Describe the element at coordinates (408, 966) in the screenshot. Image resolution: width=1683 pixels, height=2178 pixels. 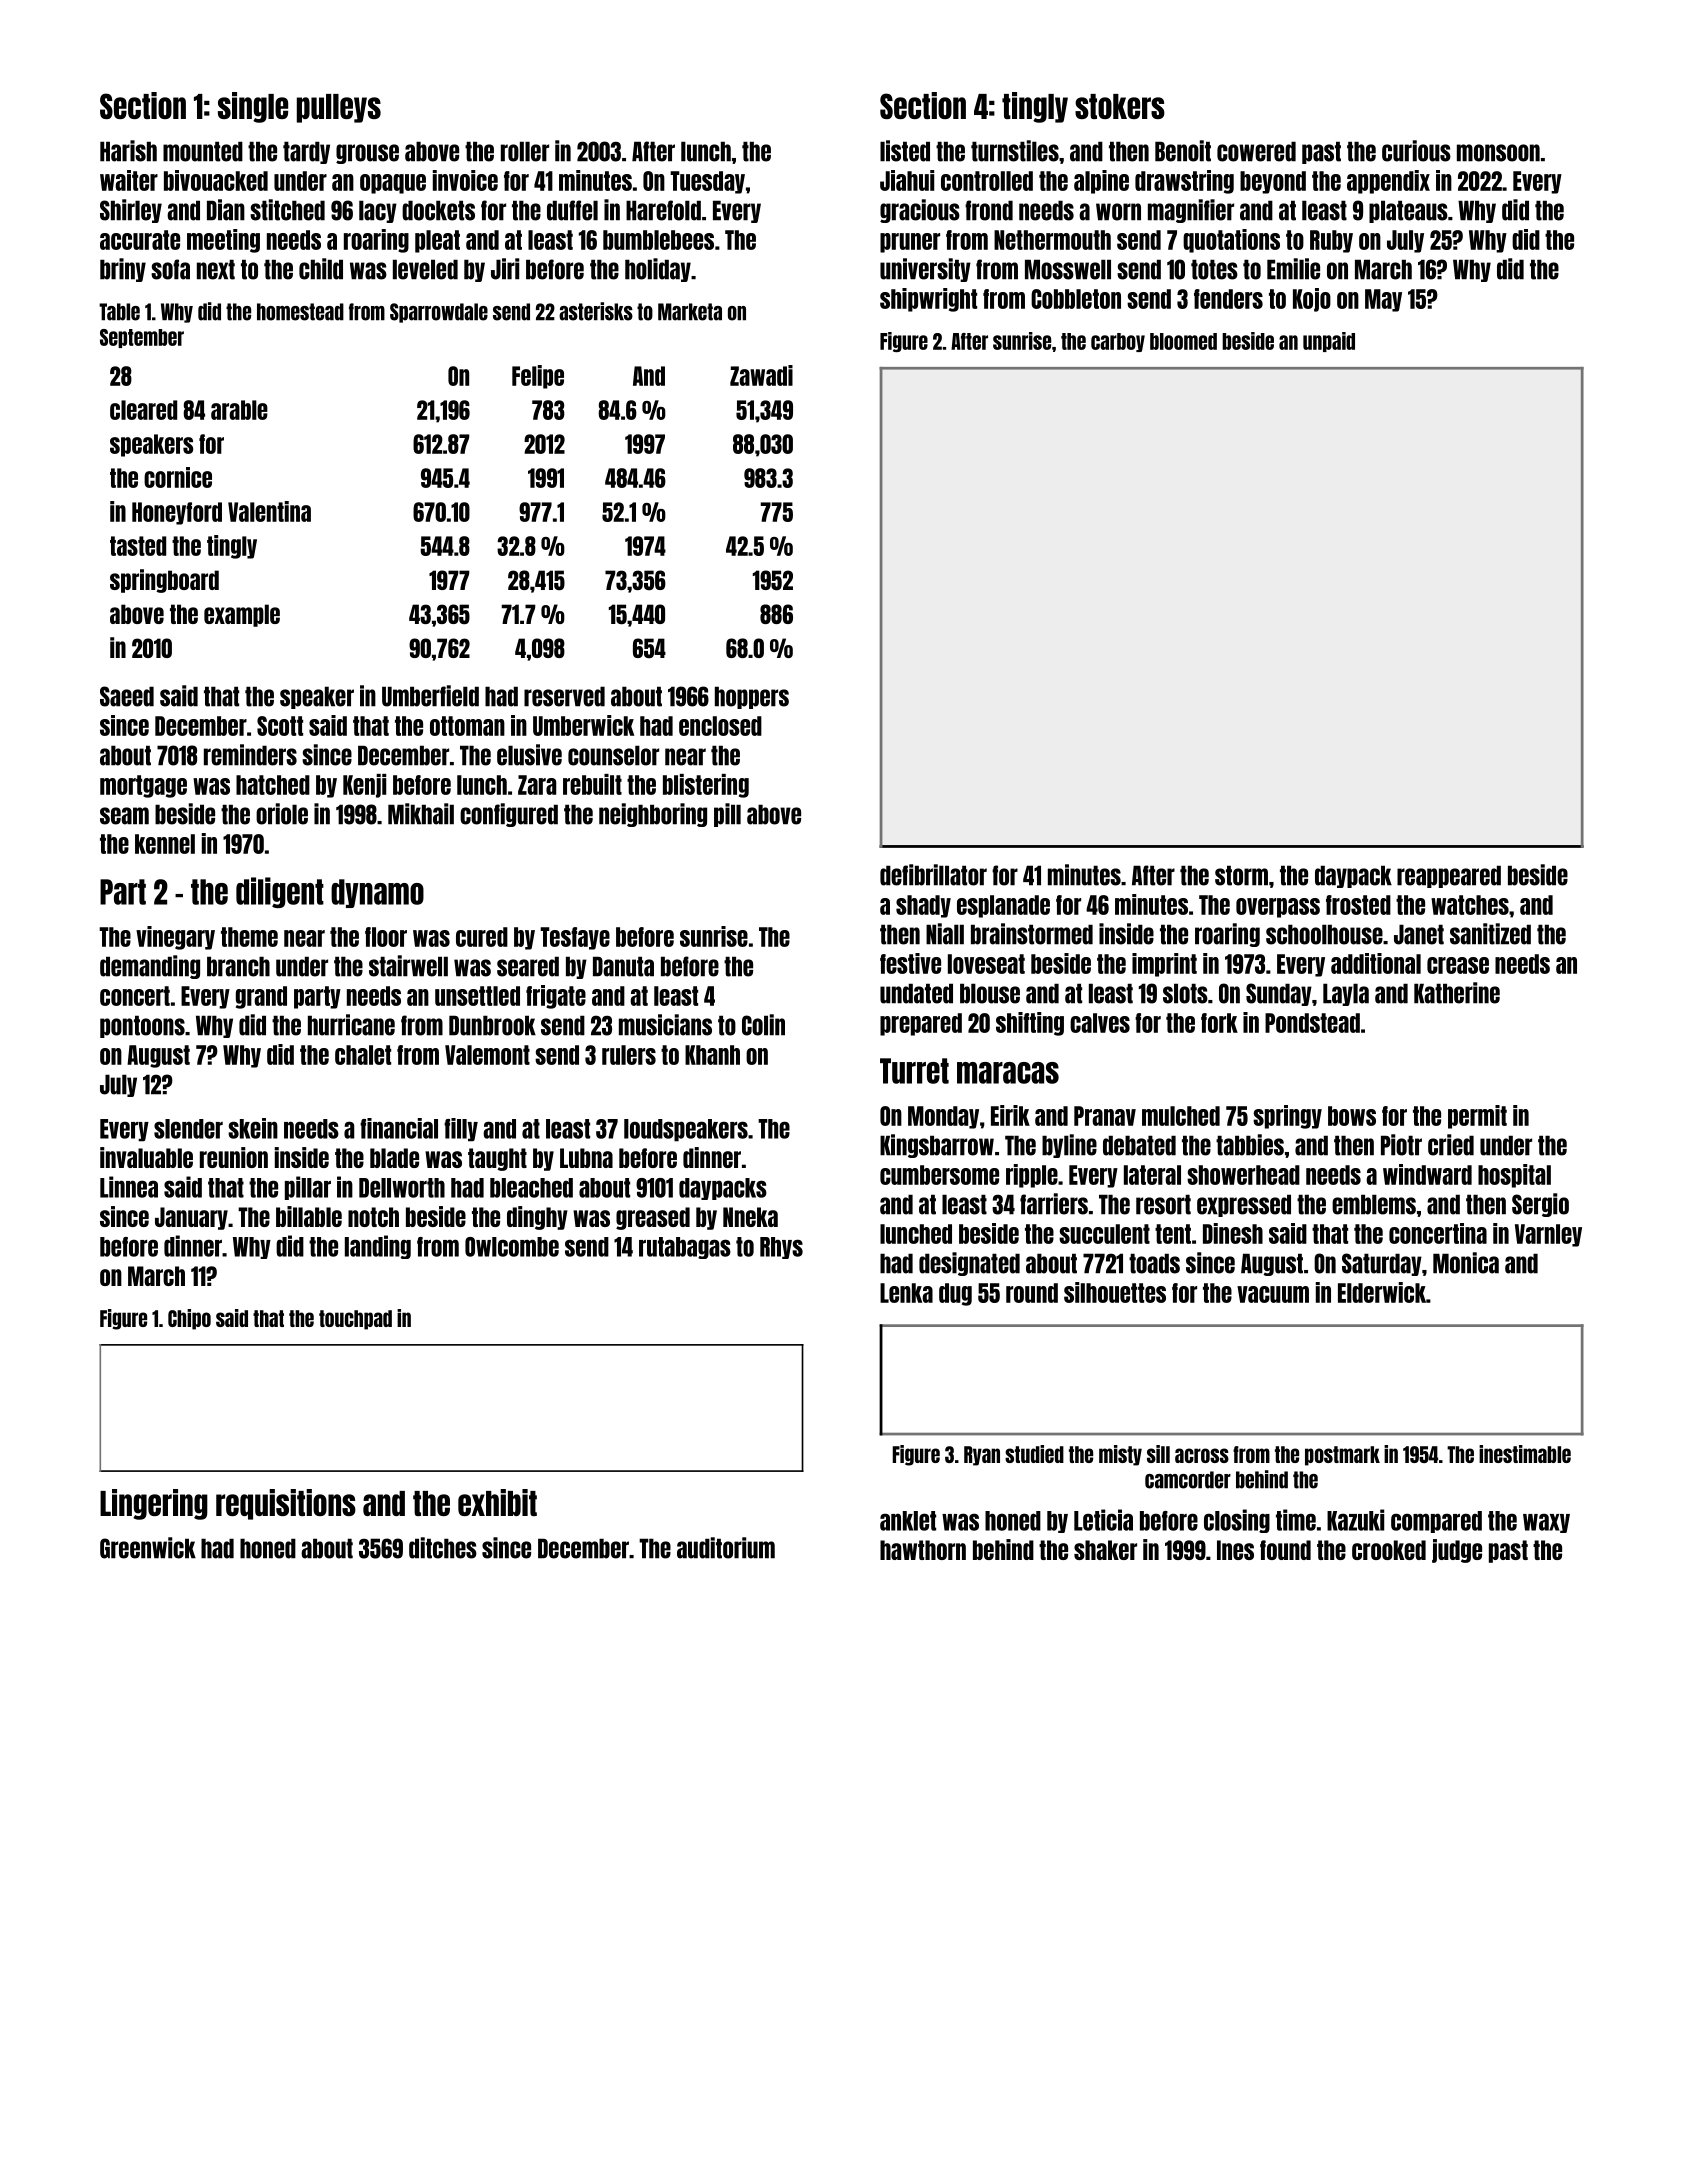
I see `stairwell` at that location.
